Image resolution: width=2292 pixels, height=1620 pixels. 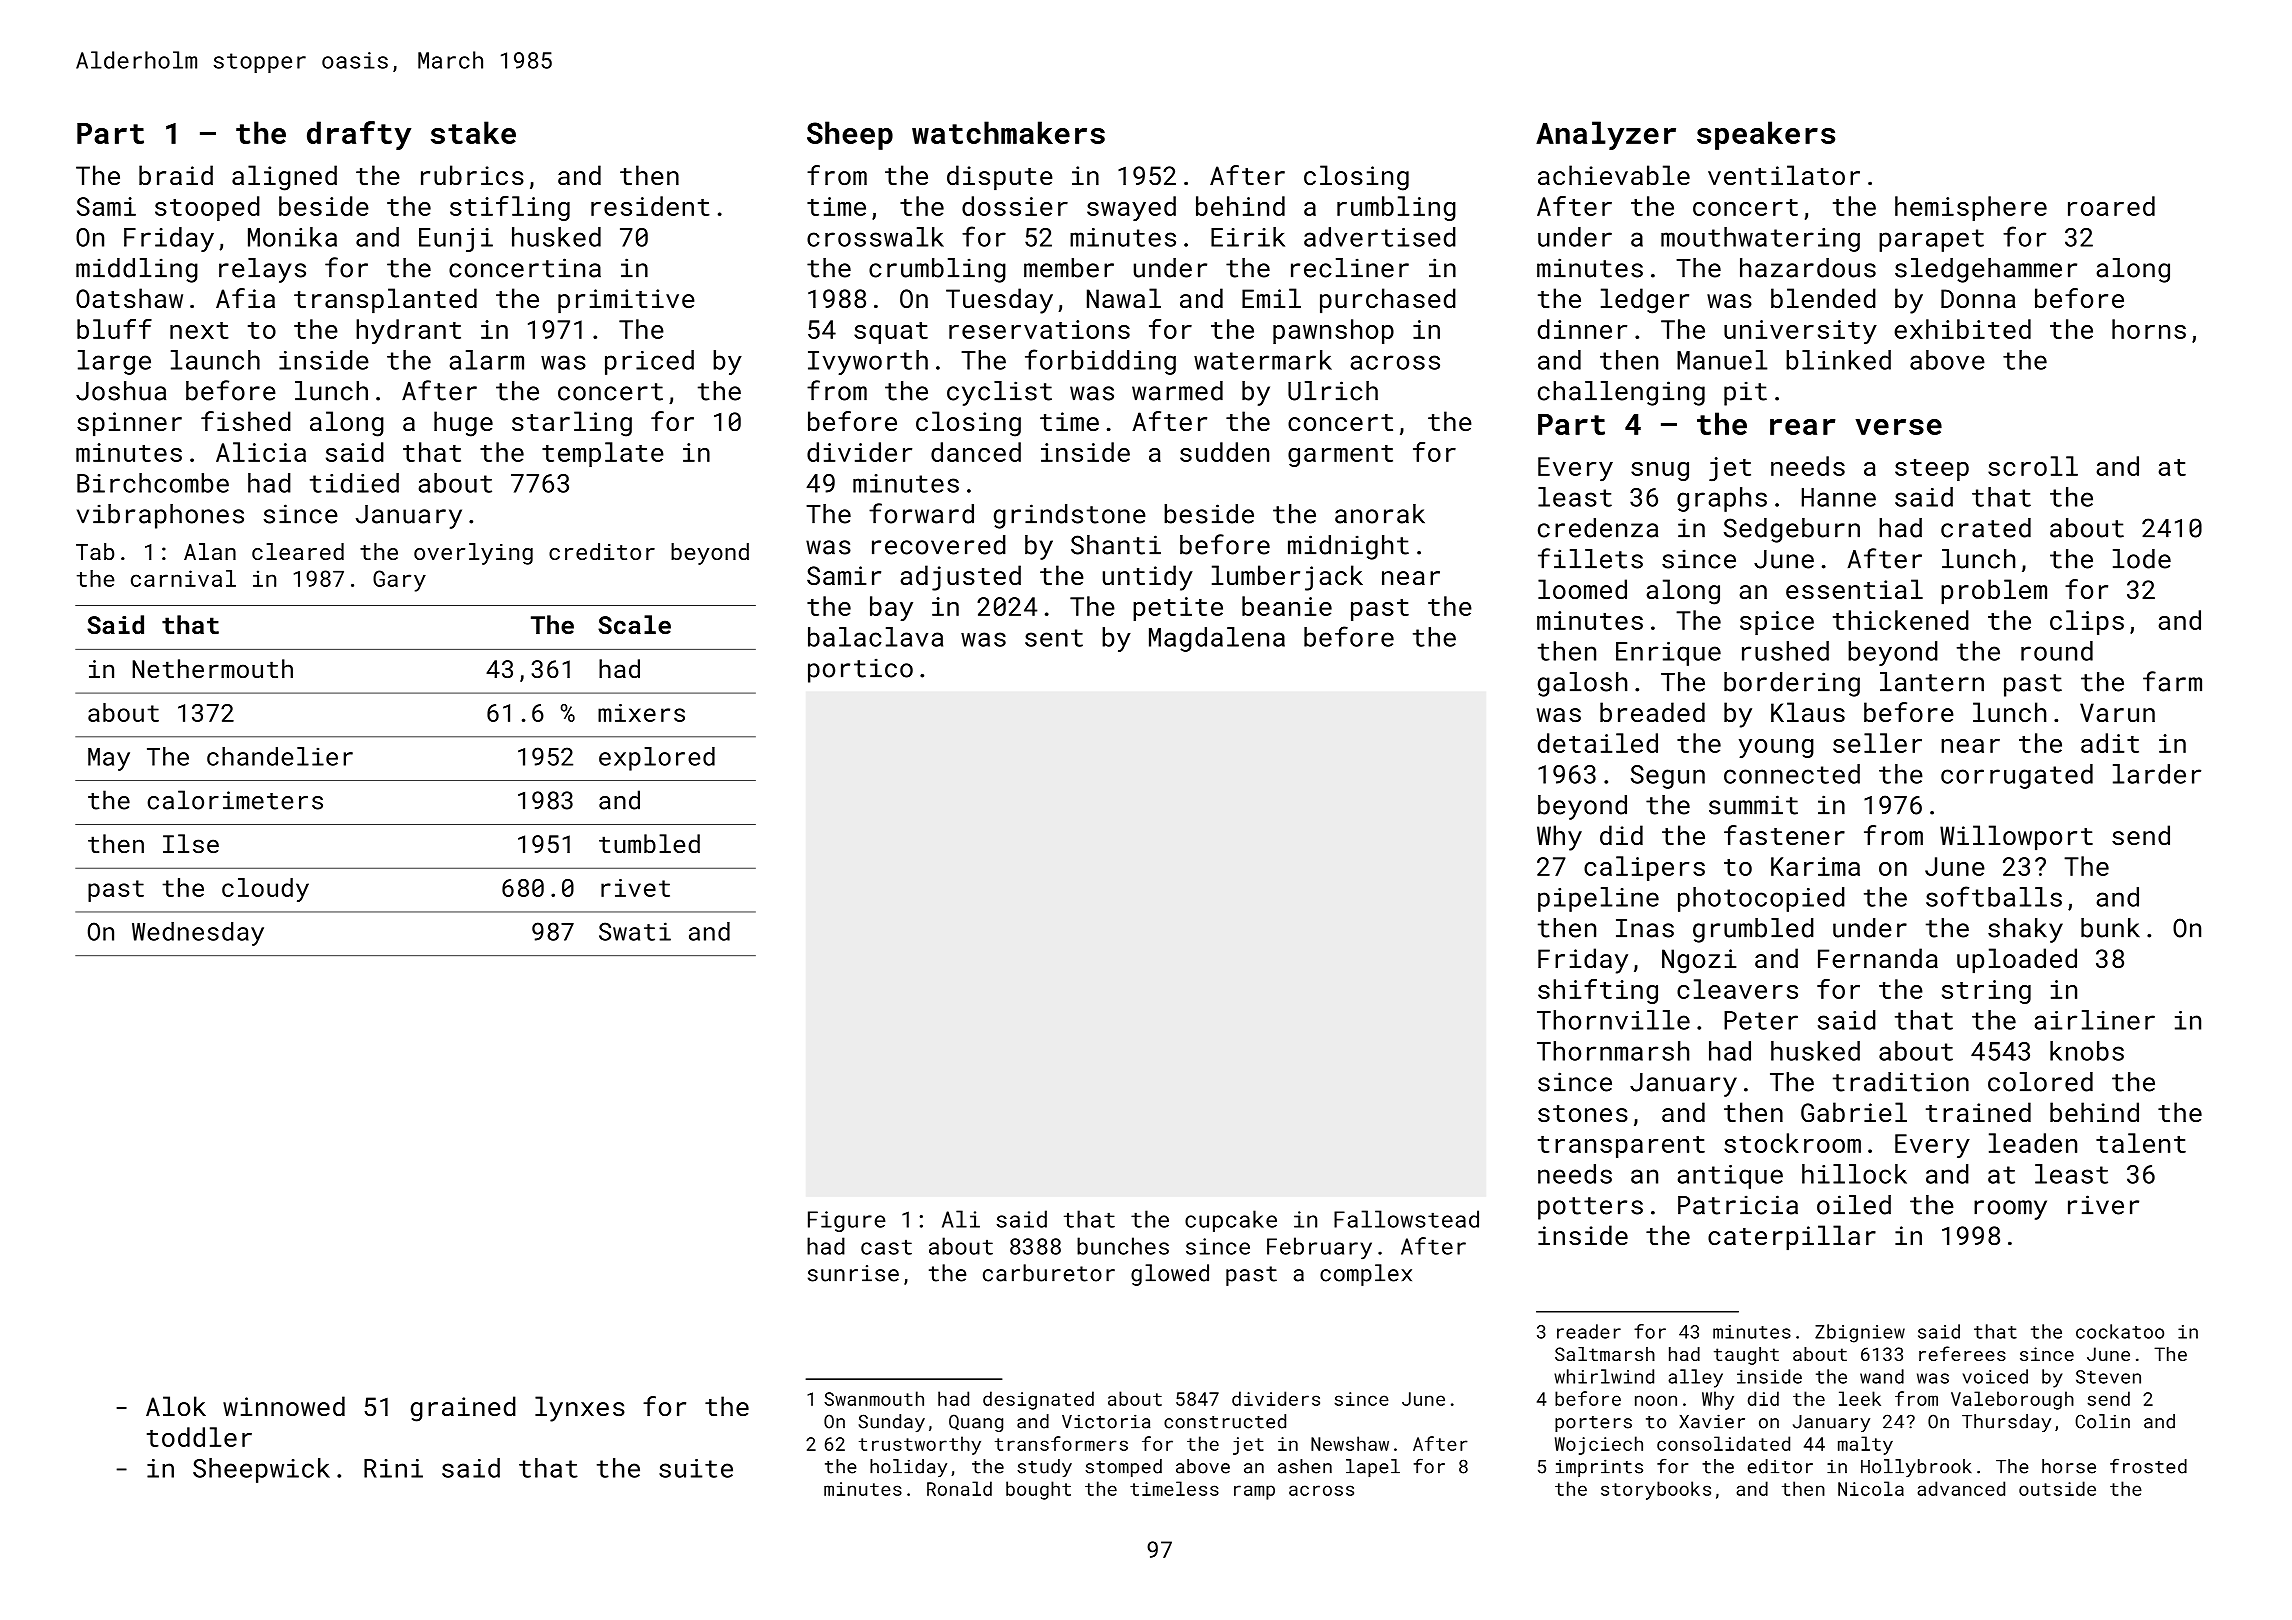 I want to click on Nethermouth, so click(x=212, y=668).
